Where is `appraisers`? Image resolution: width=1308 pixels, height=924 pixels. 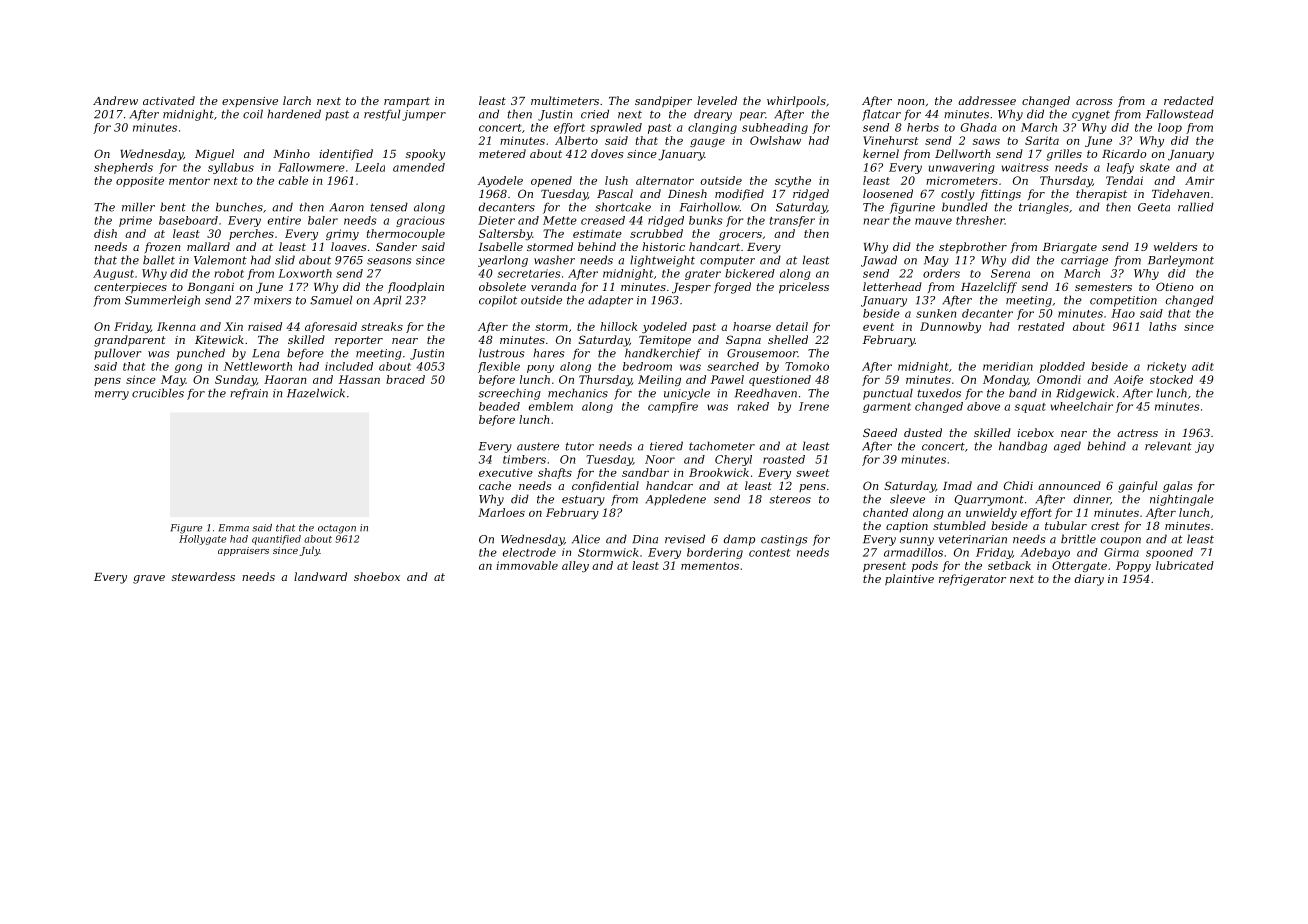
appraisers is located at coordinates (243, 551).
